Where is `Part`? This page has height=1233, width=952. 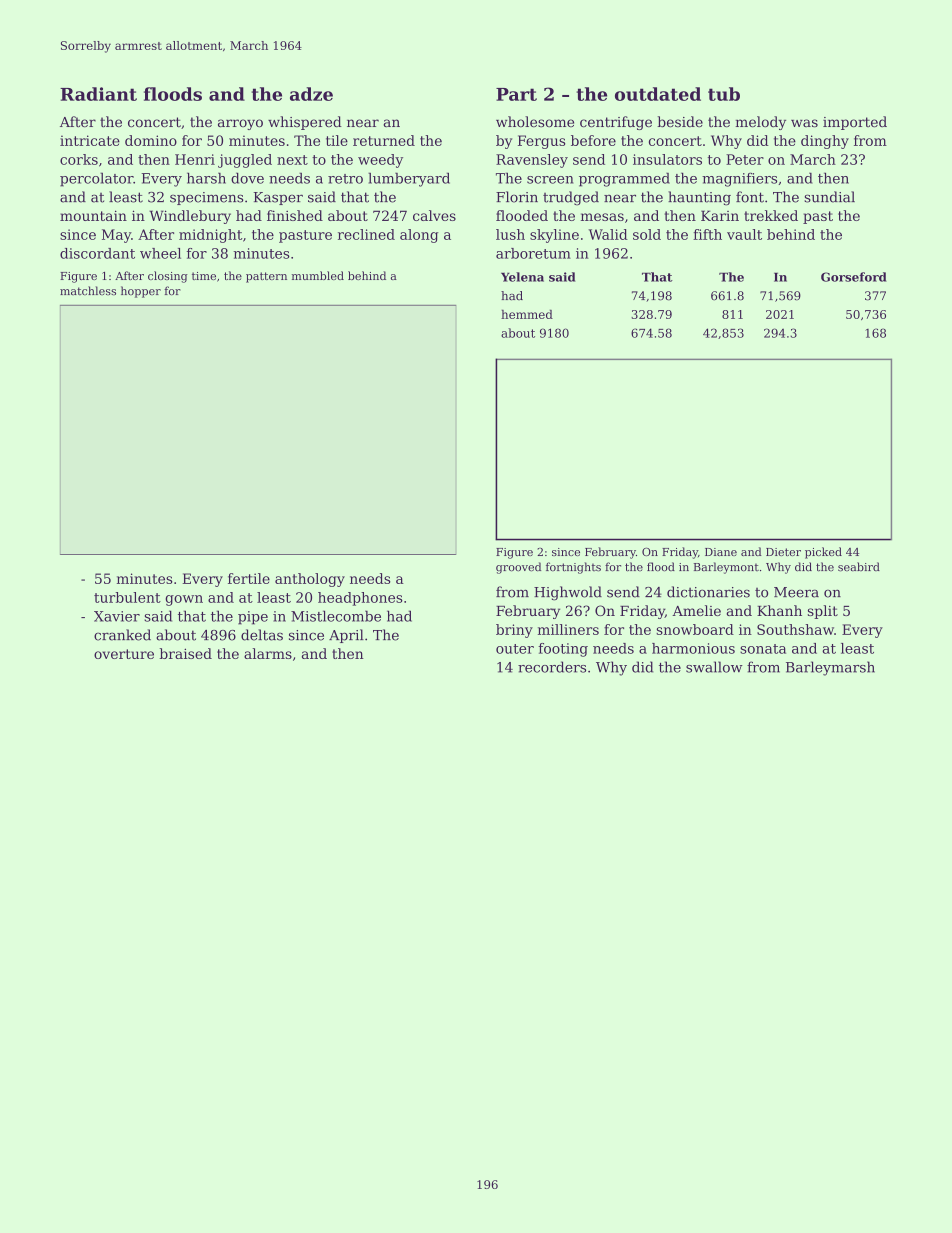 Part is located at coordinates (516, 94).
